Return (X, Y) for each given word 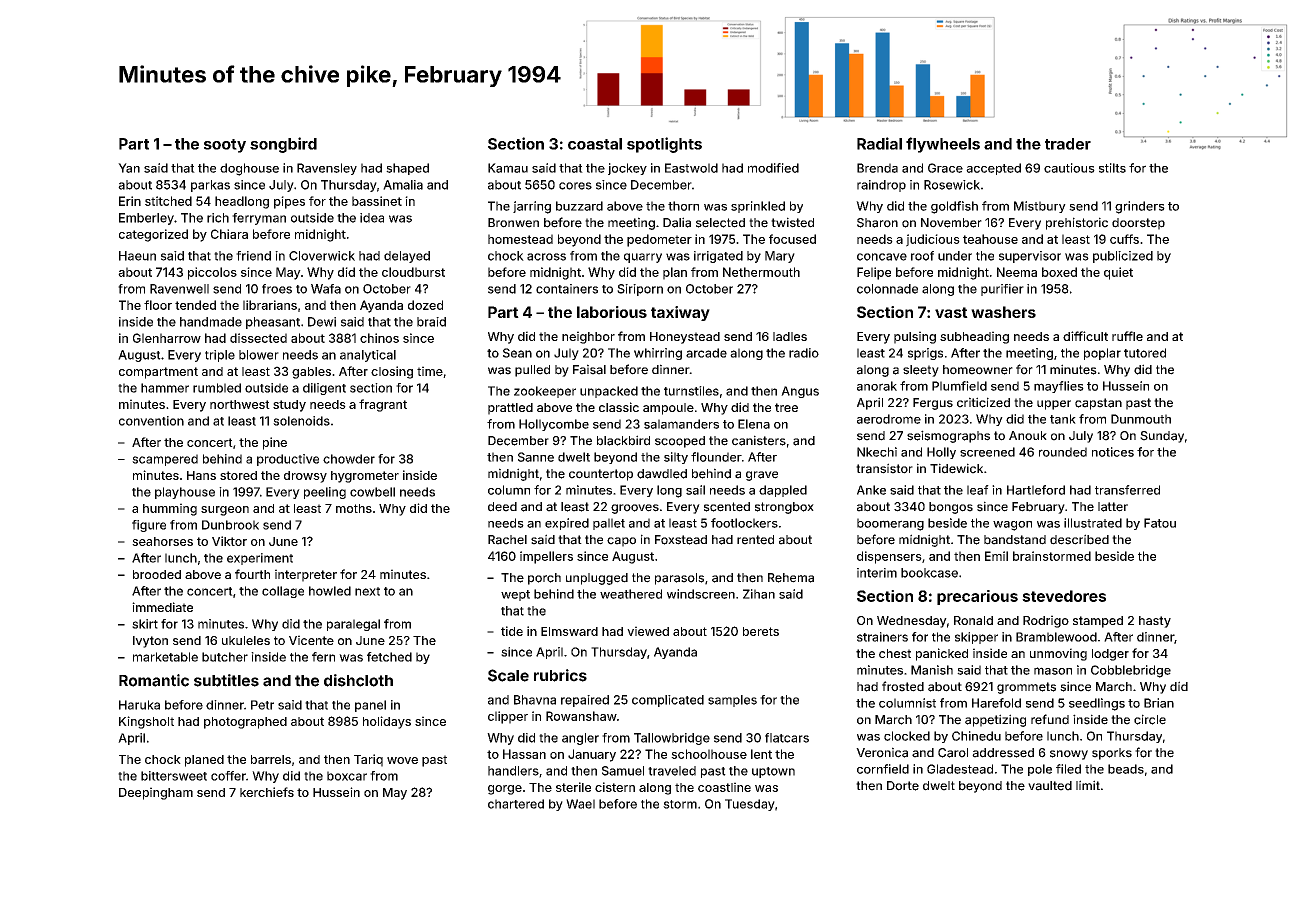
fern (323, 657)
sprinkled (758, 207)
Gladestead (960, 769)
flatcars (787, 738)
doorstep (1138, 224)
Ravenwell (179, 289)
